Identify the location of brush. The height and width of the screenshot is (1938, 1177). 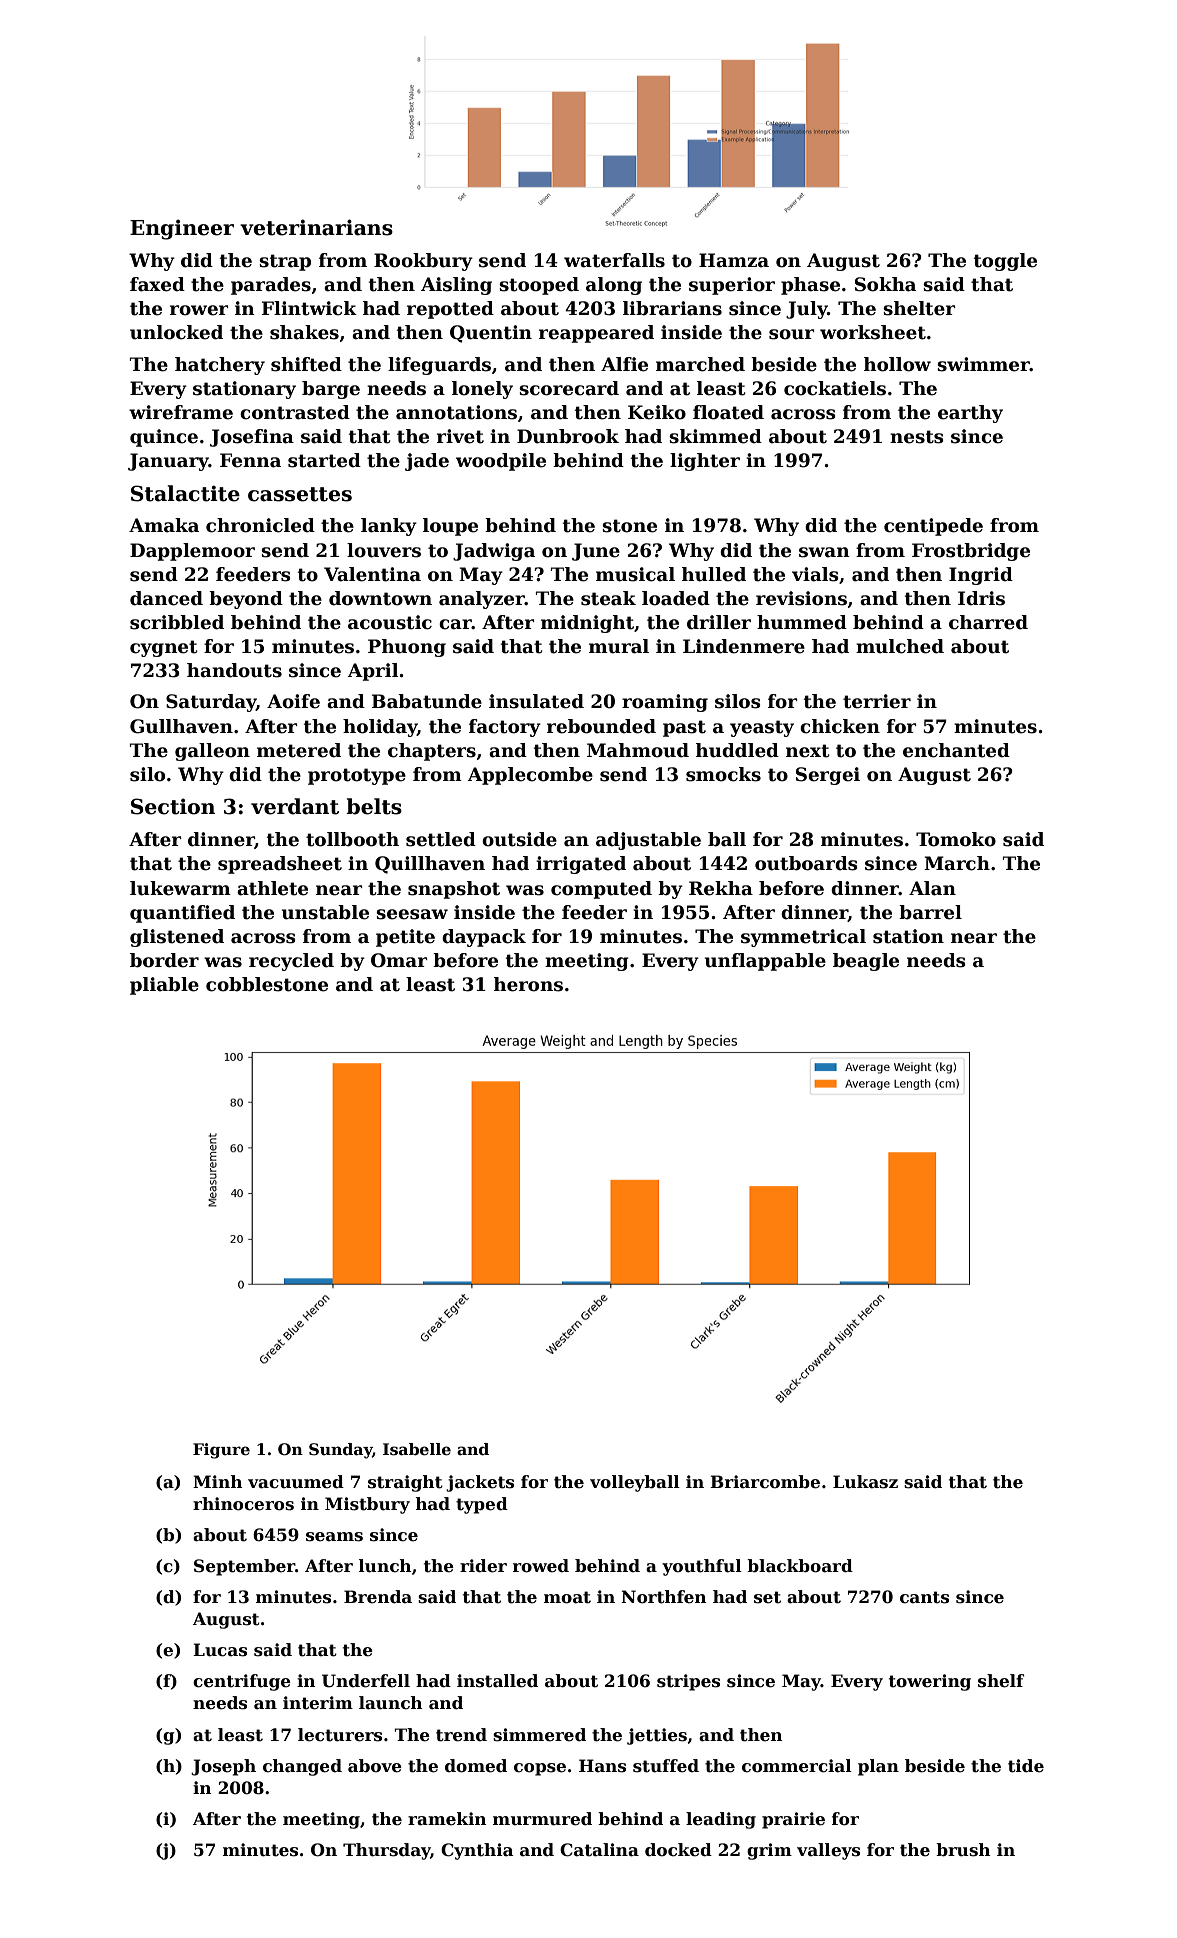
(963, 1850).
